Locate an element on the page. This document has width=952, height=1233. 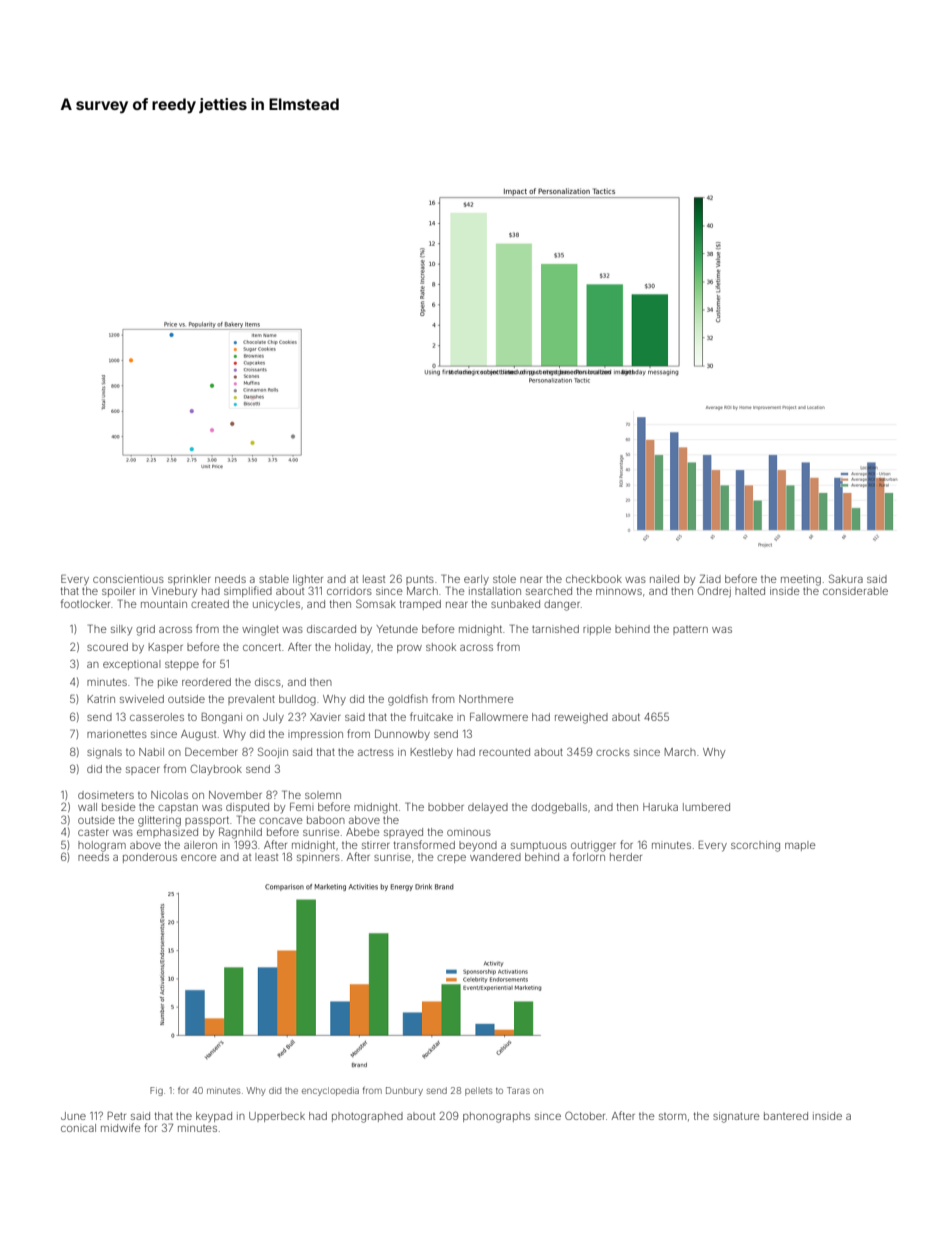
lighter is located at coordinates (308, 580).
